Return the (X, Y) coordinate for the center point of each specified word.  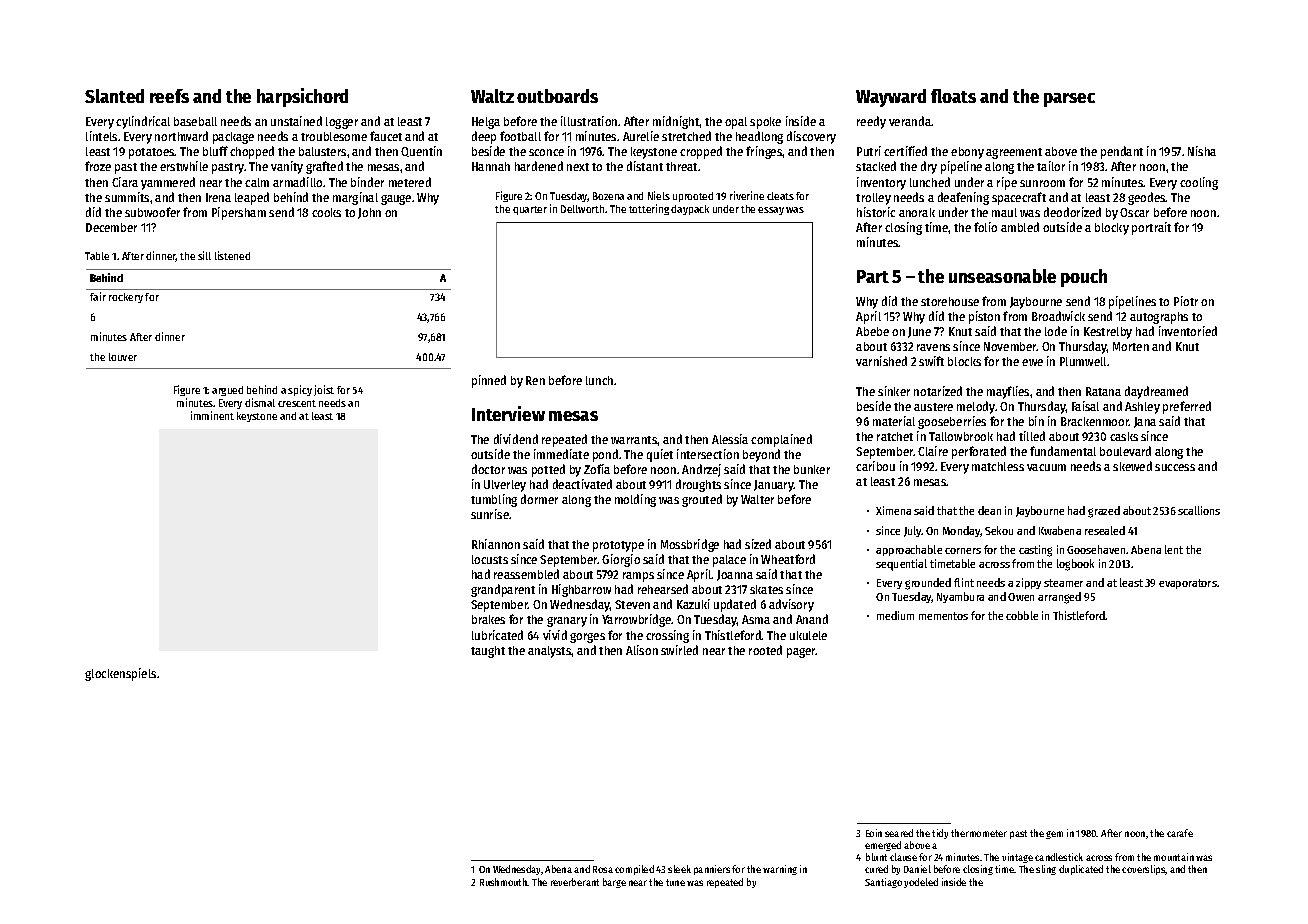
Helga (486, 123)
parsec (1069, 100)
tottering (649, 209)
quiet (660, 455)
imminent (212, 415)
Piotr (1186, 301)
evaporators (1188, 584)
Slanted (114, 96)
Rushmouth (504, 882)
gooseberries (952, 422)
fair (98, 296)
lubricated (497, 635)
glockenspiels (120, 674)
